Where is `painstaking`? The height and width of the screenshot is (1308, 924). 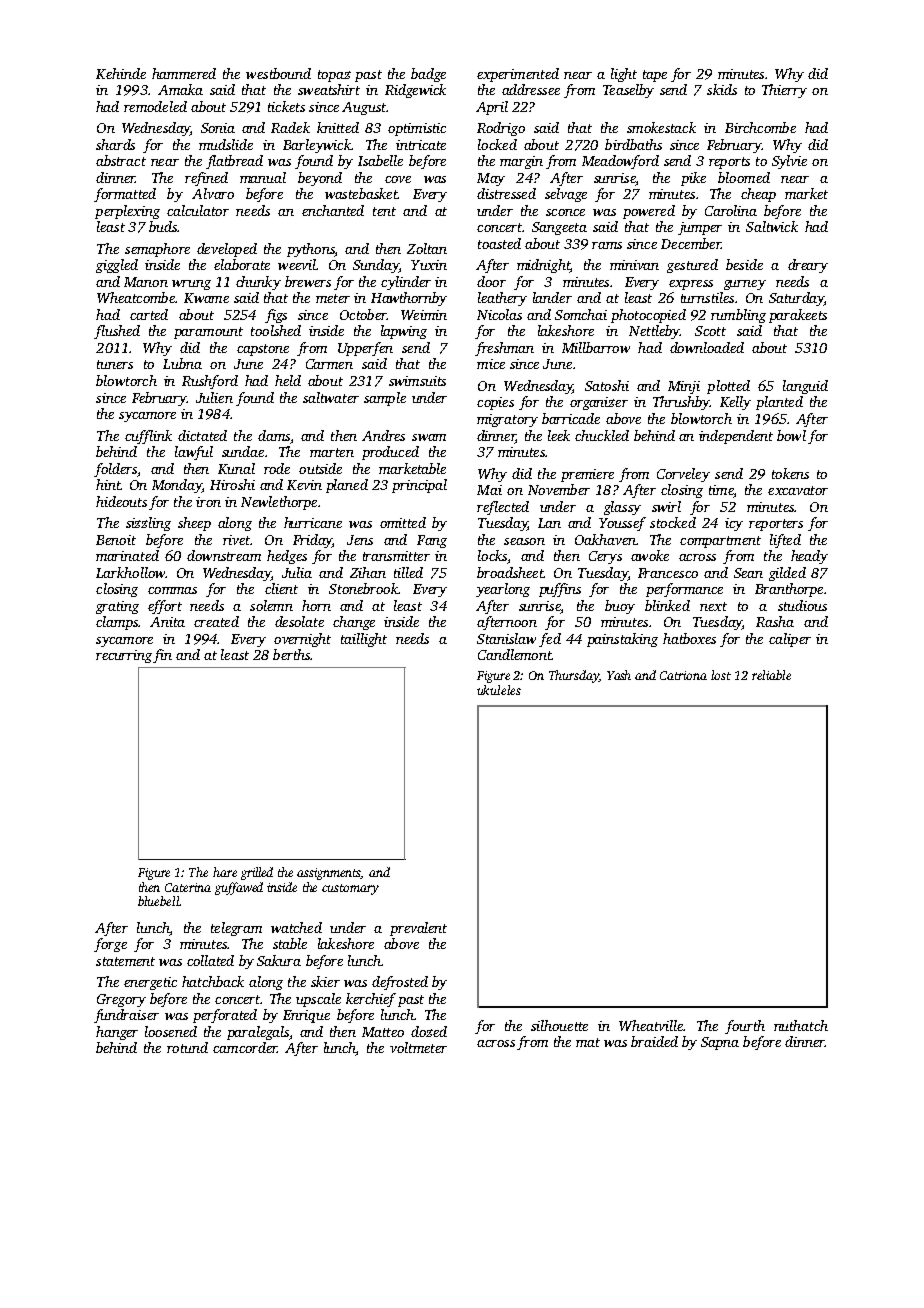
painstaking is located at coordinates (622, 640).
